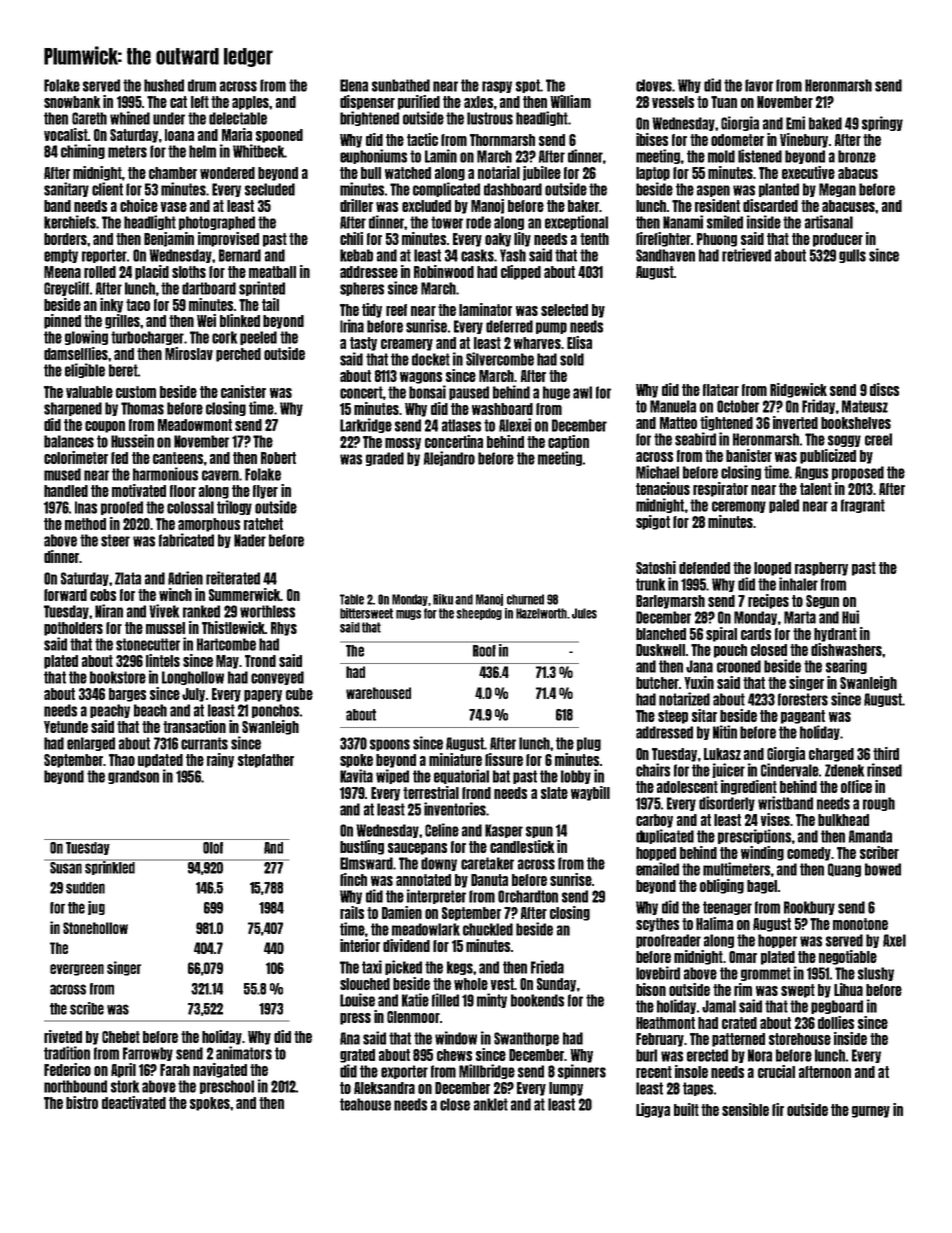 Image resolution: width=952 pixels, height=1233 pixels. I want to click on cloves, so click(654, 85).
